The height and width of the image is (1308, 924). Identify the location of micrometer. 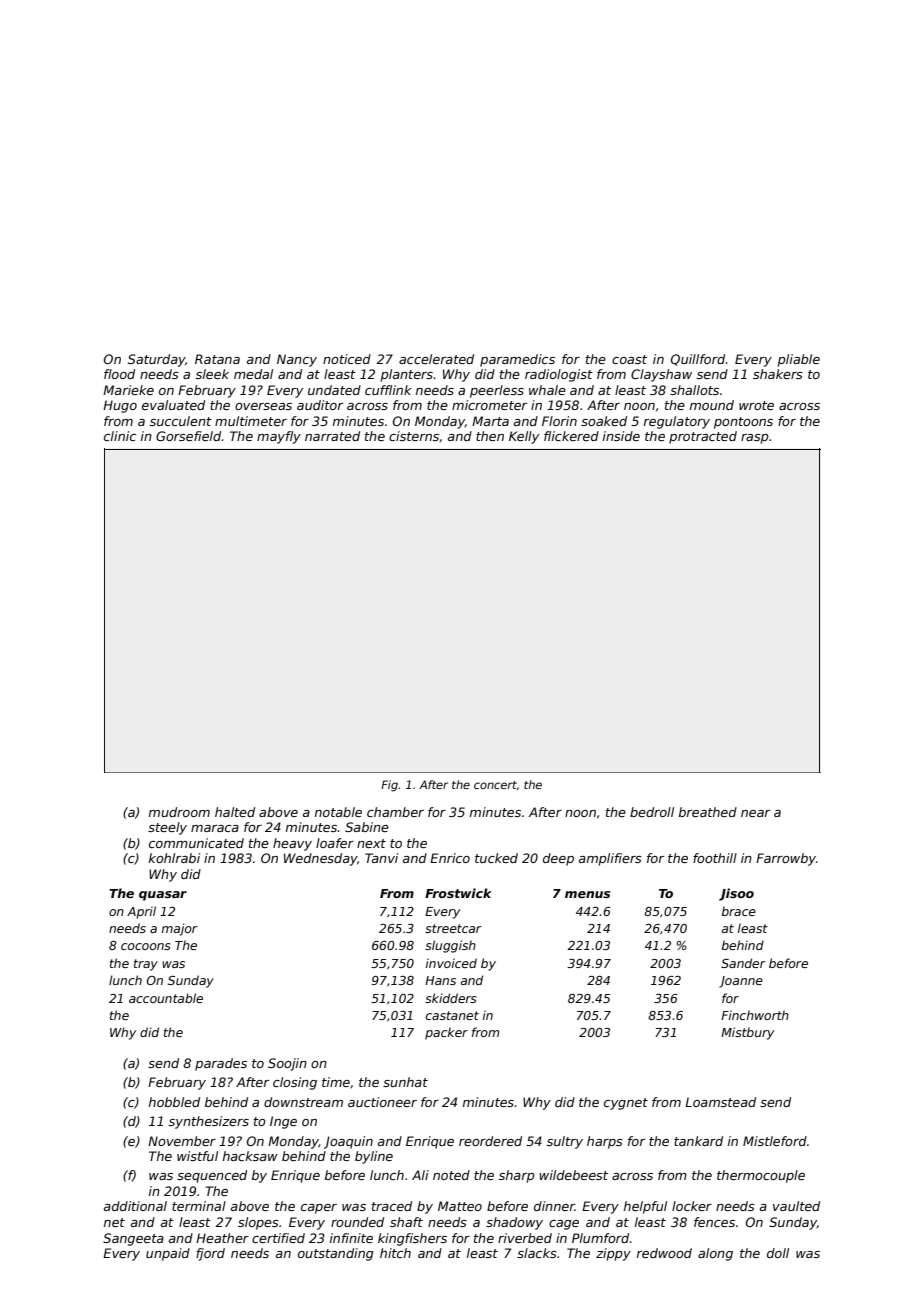
(489, 405).
